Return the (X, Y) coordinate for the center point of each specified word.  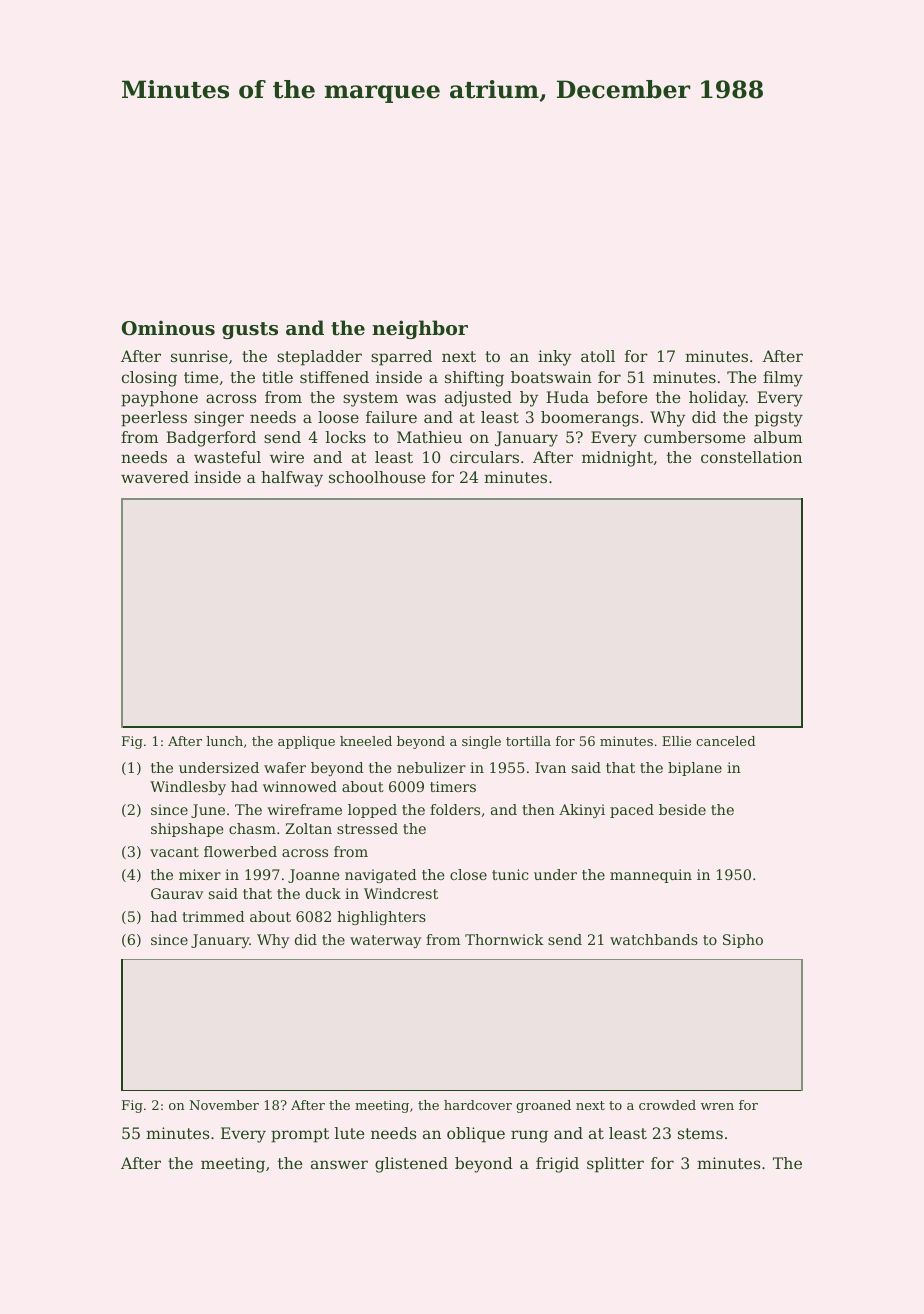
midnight (617, 459)
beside (682, 809)
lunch (224, 741)
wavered (155, 477)
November (224, 1105)
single (481, 742)
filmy (783, 379)
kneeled (366, 741)
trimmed (213, 916)
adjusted (478, 399)
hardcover (478, 1105)
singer (219, 419)
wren (717, 1106)
